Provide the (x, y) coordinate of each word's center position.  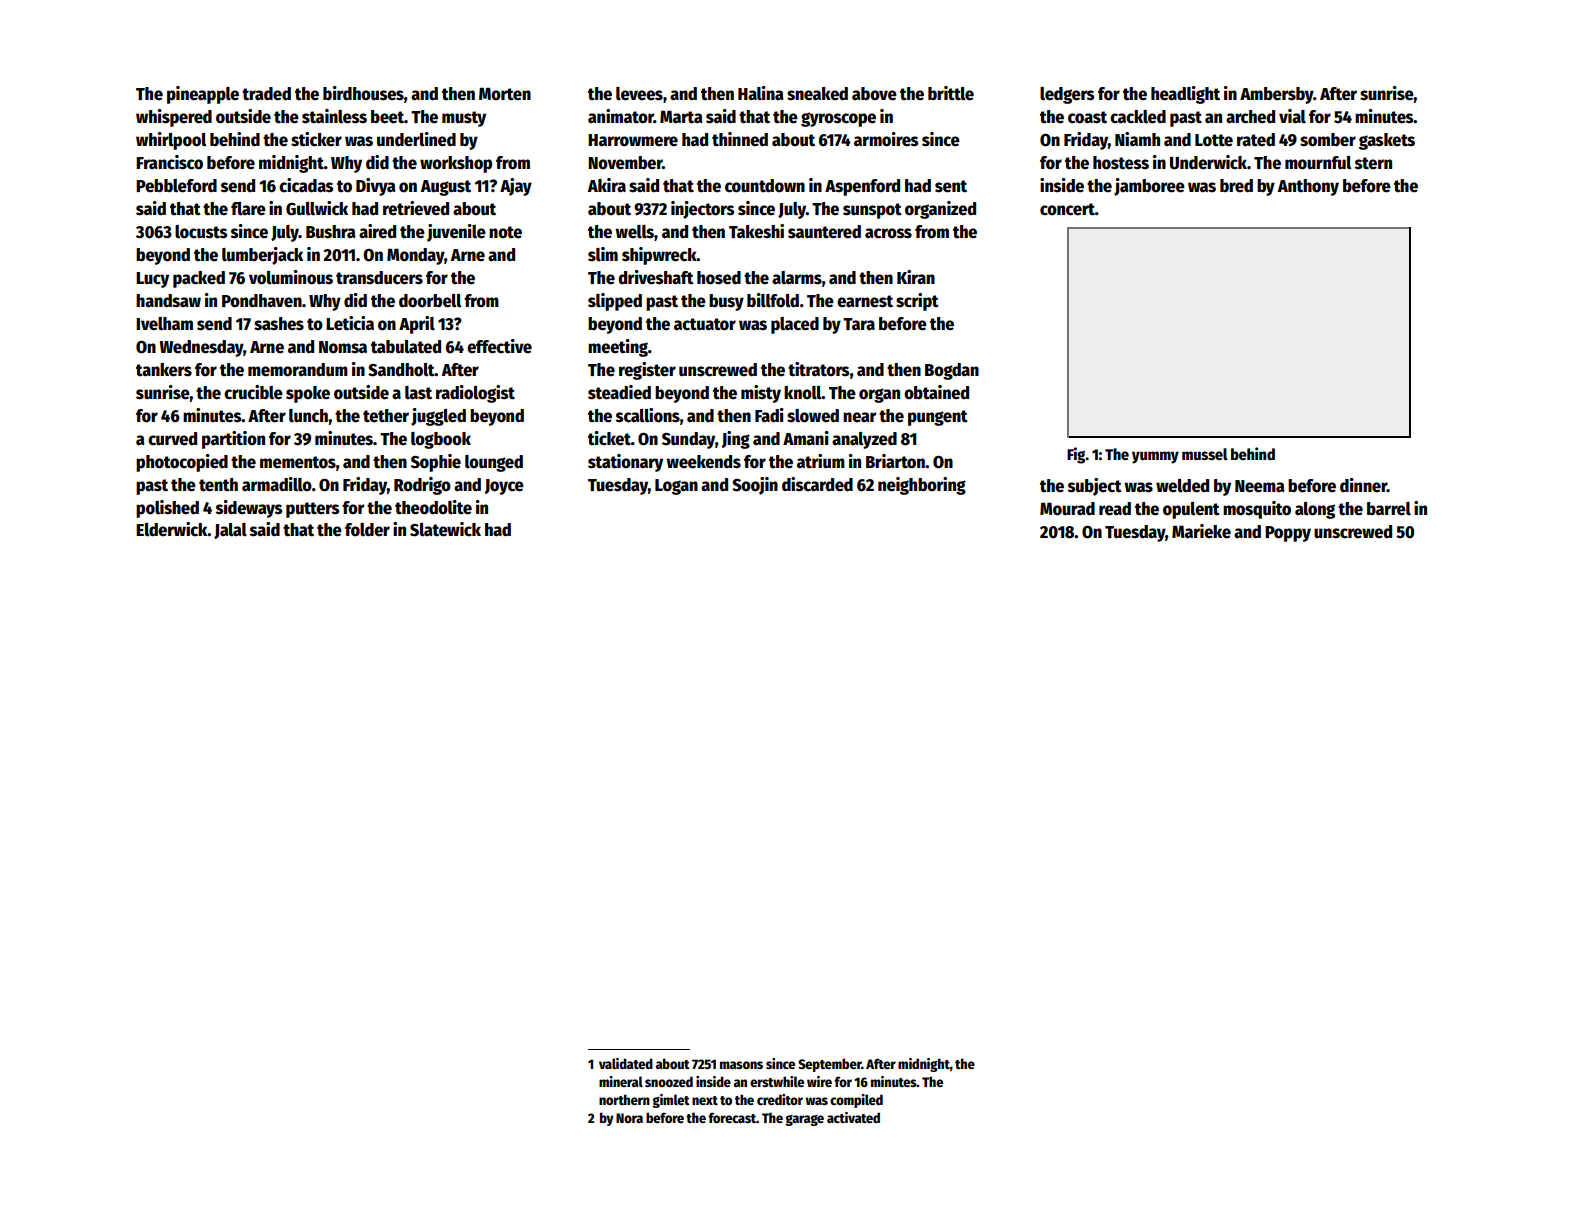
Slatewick (445, 529)
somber (1328, 140)
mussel (1205, 454)
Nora (629, 1118)
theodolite (433, 507)
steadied (619, 392)
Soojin (755, 486)
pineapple (203, 95)
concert (1067, 209)
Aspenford (862, 187)
